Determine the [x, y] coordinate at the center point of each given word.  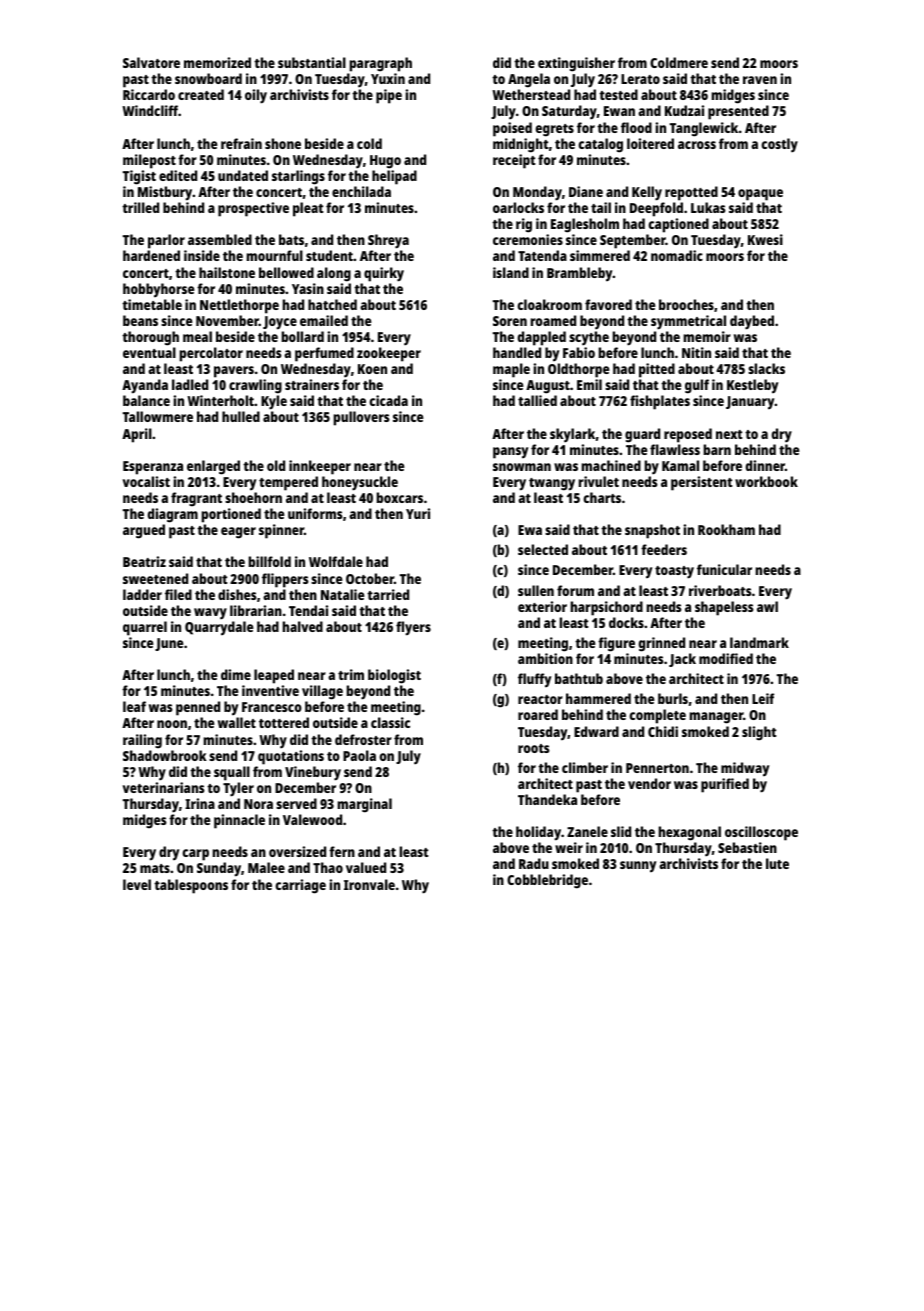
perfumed [324, 354]
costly [779, 145]
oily [256, 96]
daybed [752, 322]
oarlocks [518, 207]
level [137, 884]
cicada [388, 400]
